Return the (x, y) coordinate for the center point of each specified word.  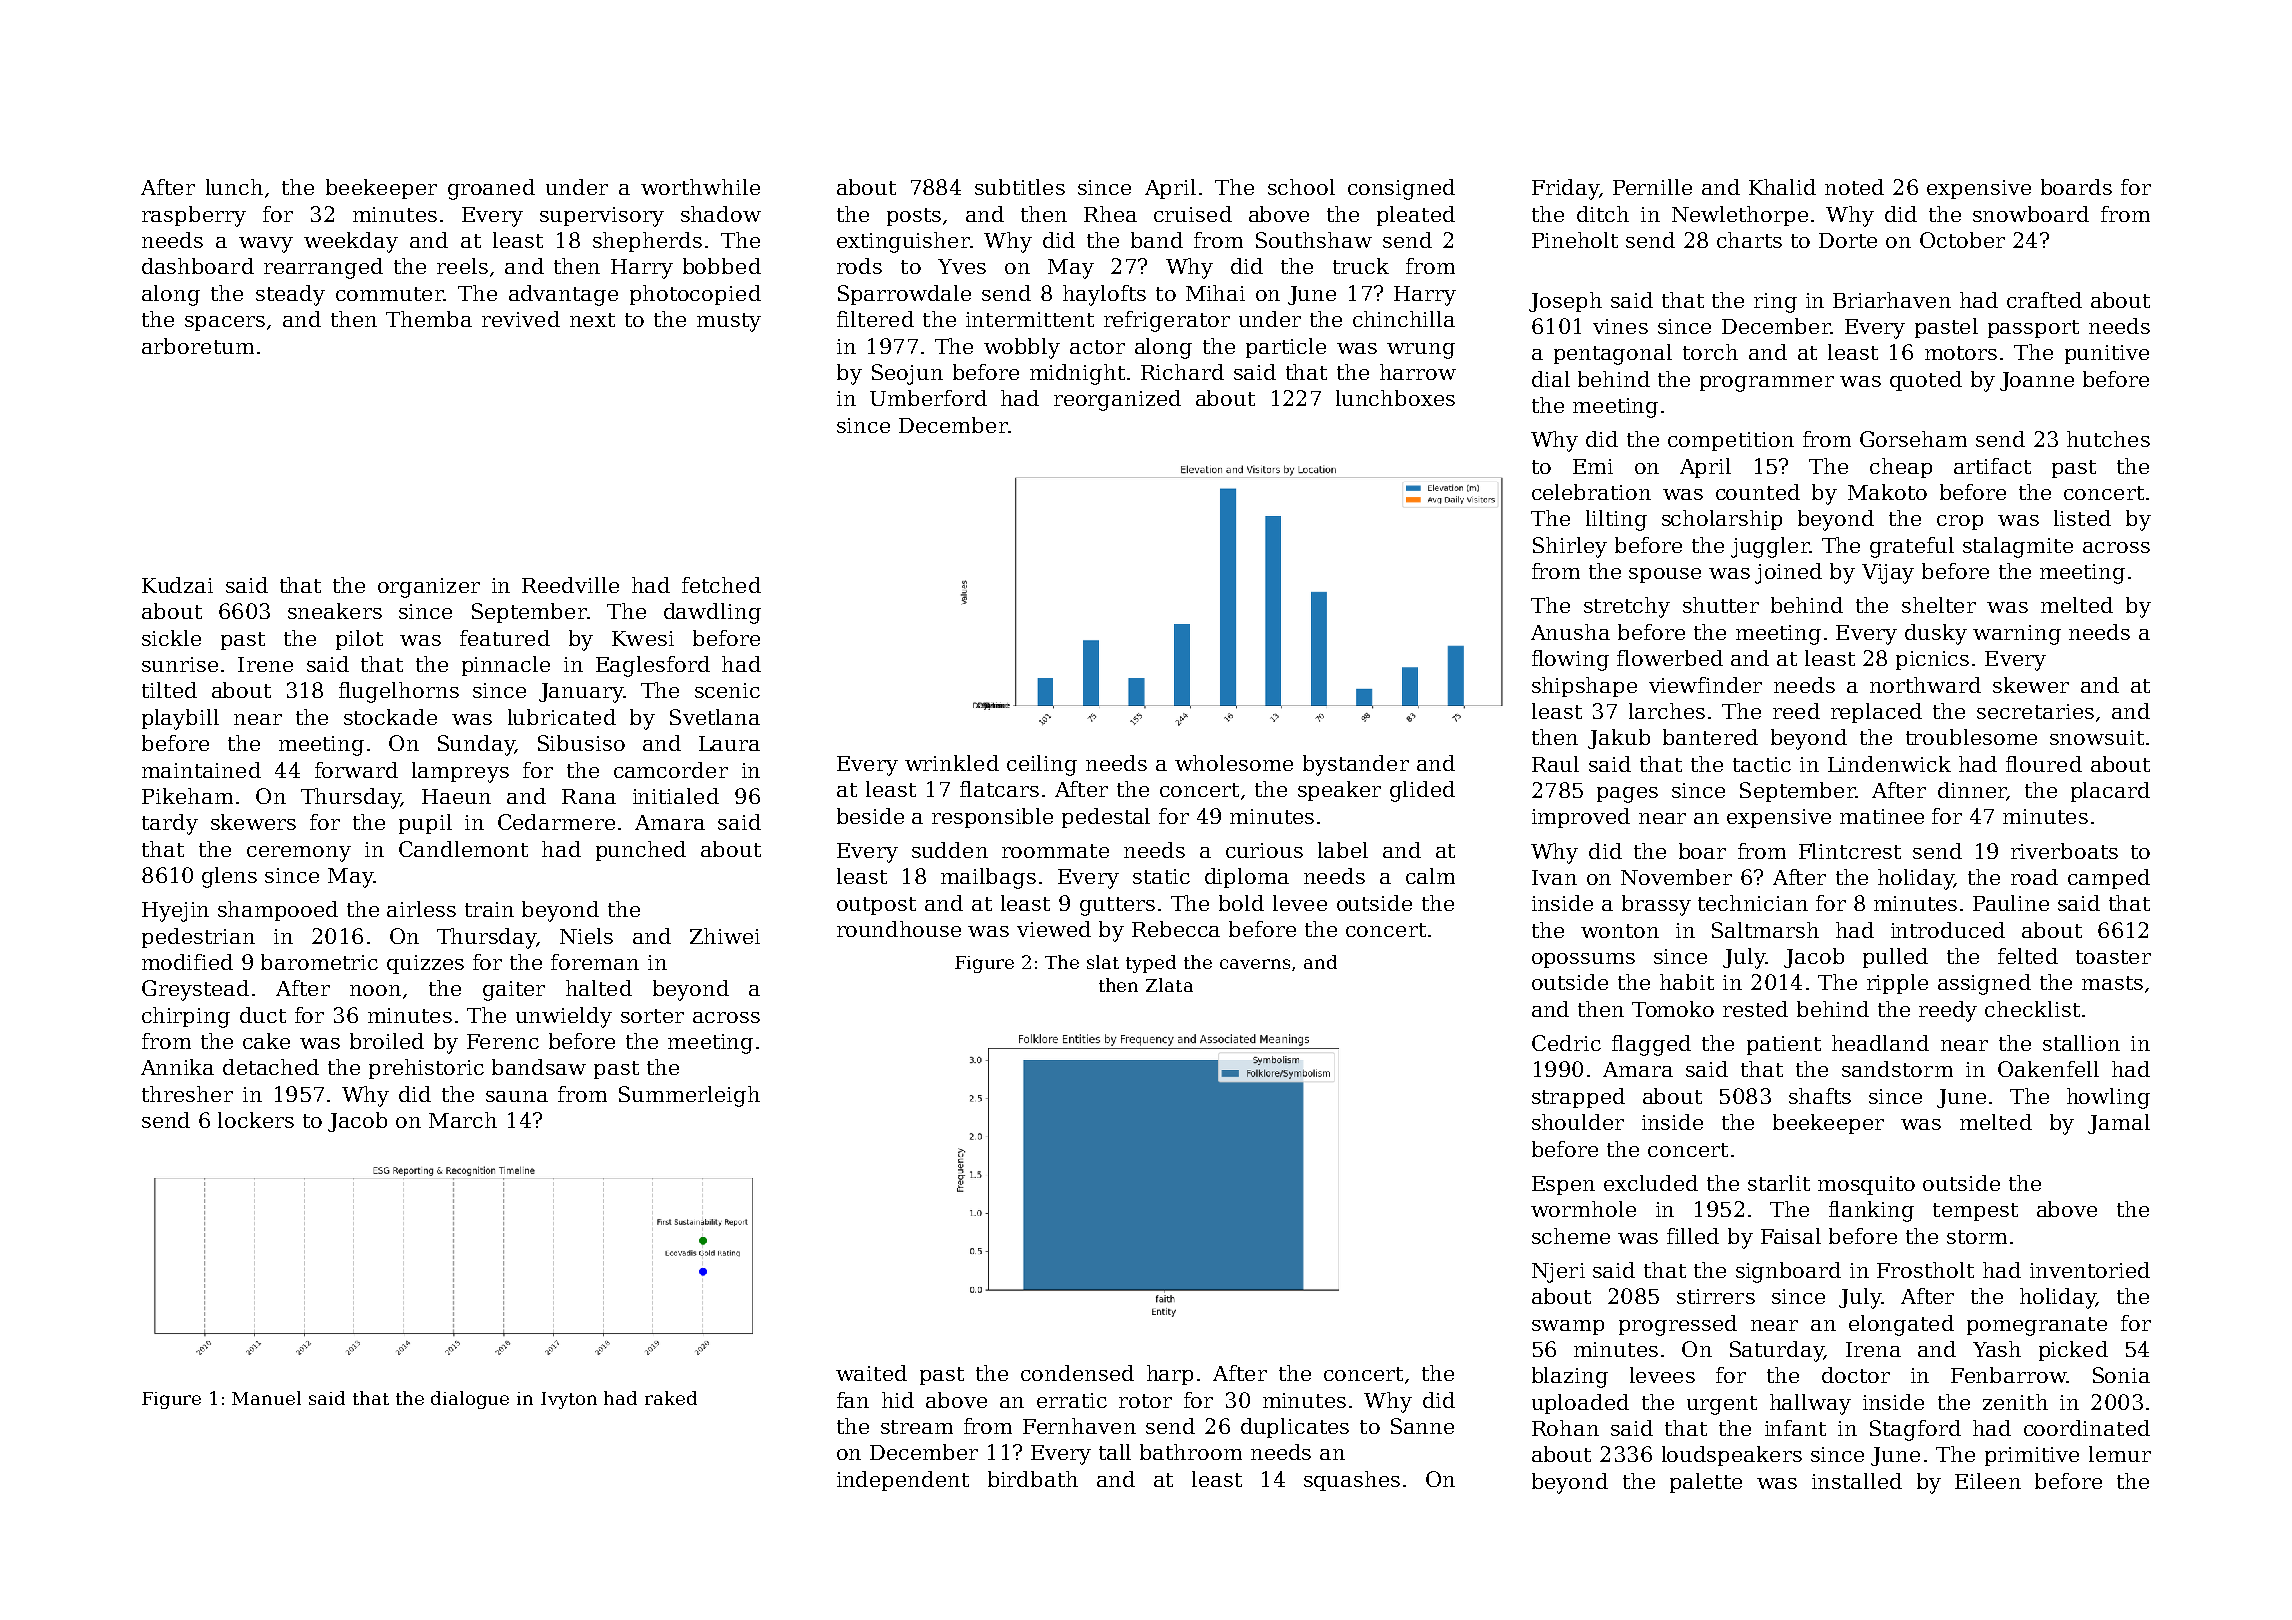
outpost (876, 906)
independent (903, 1481)
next (592, 320)
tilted (169, 690)
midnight (1077, 374)
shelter (1939, 605)
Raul (1555, 764)
